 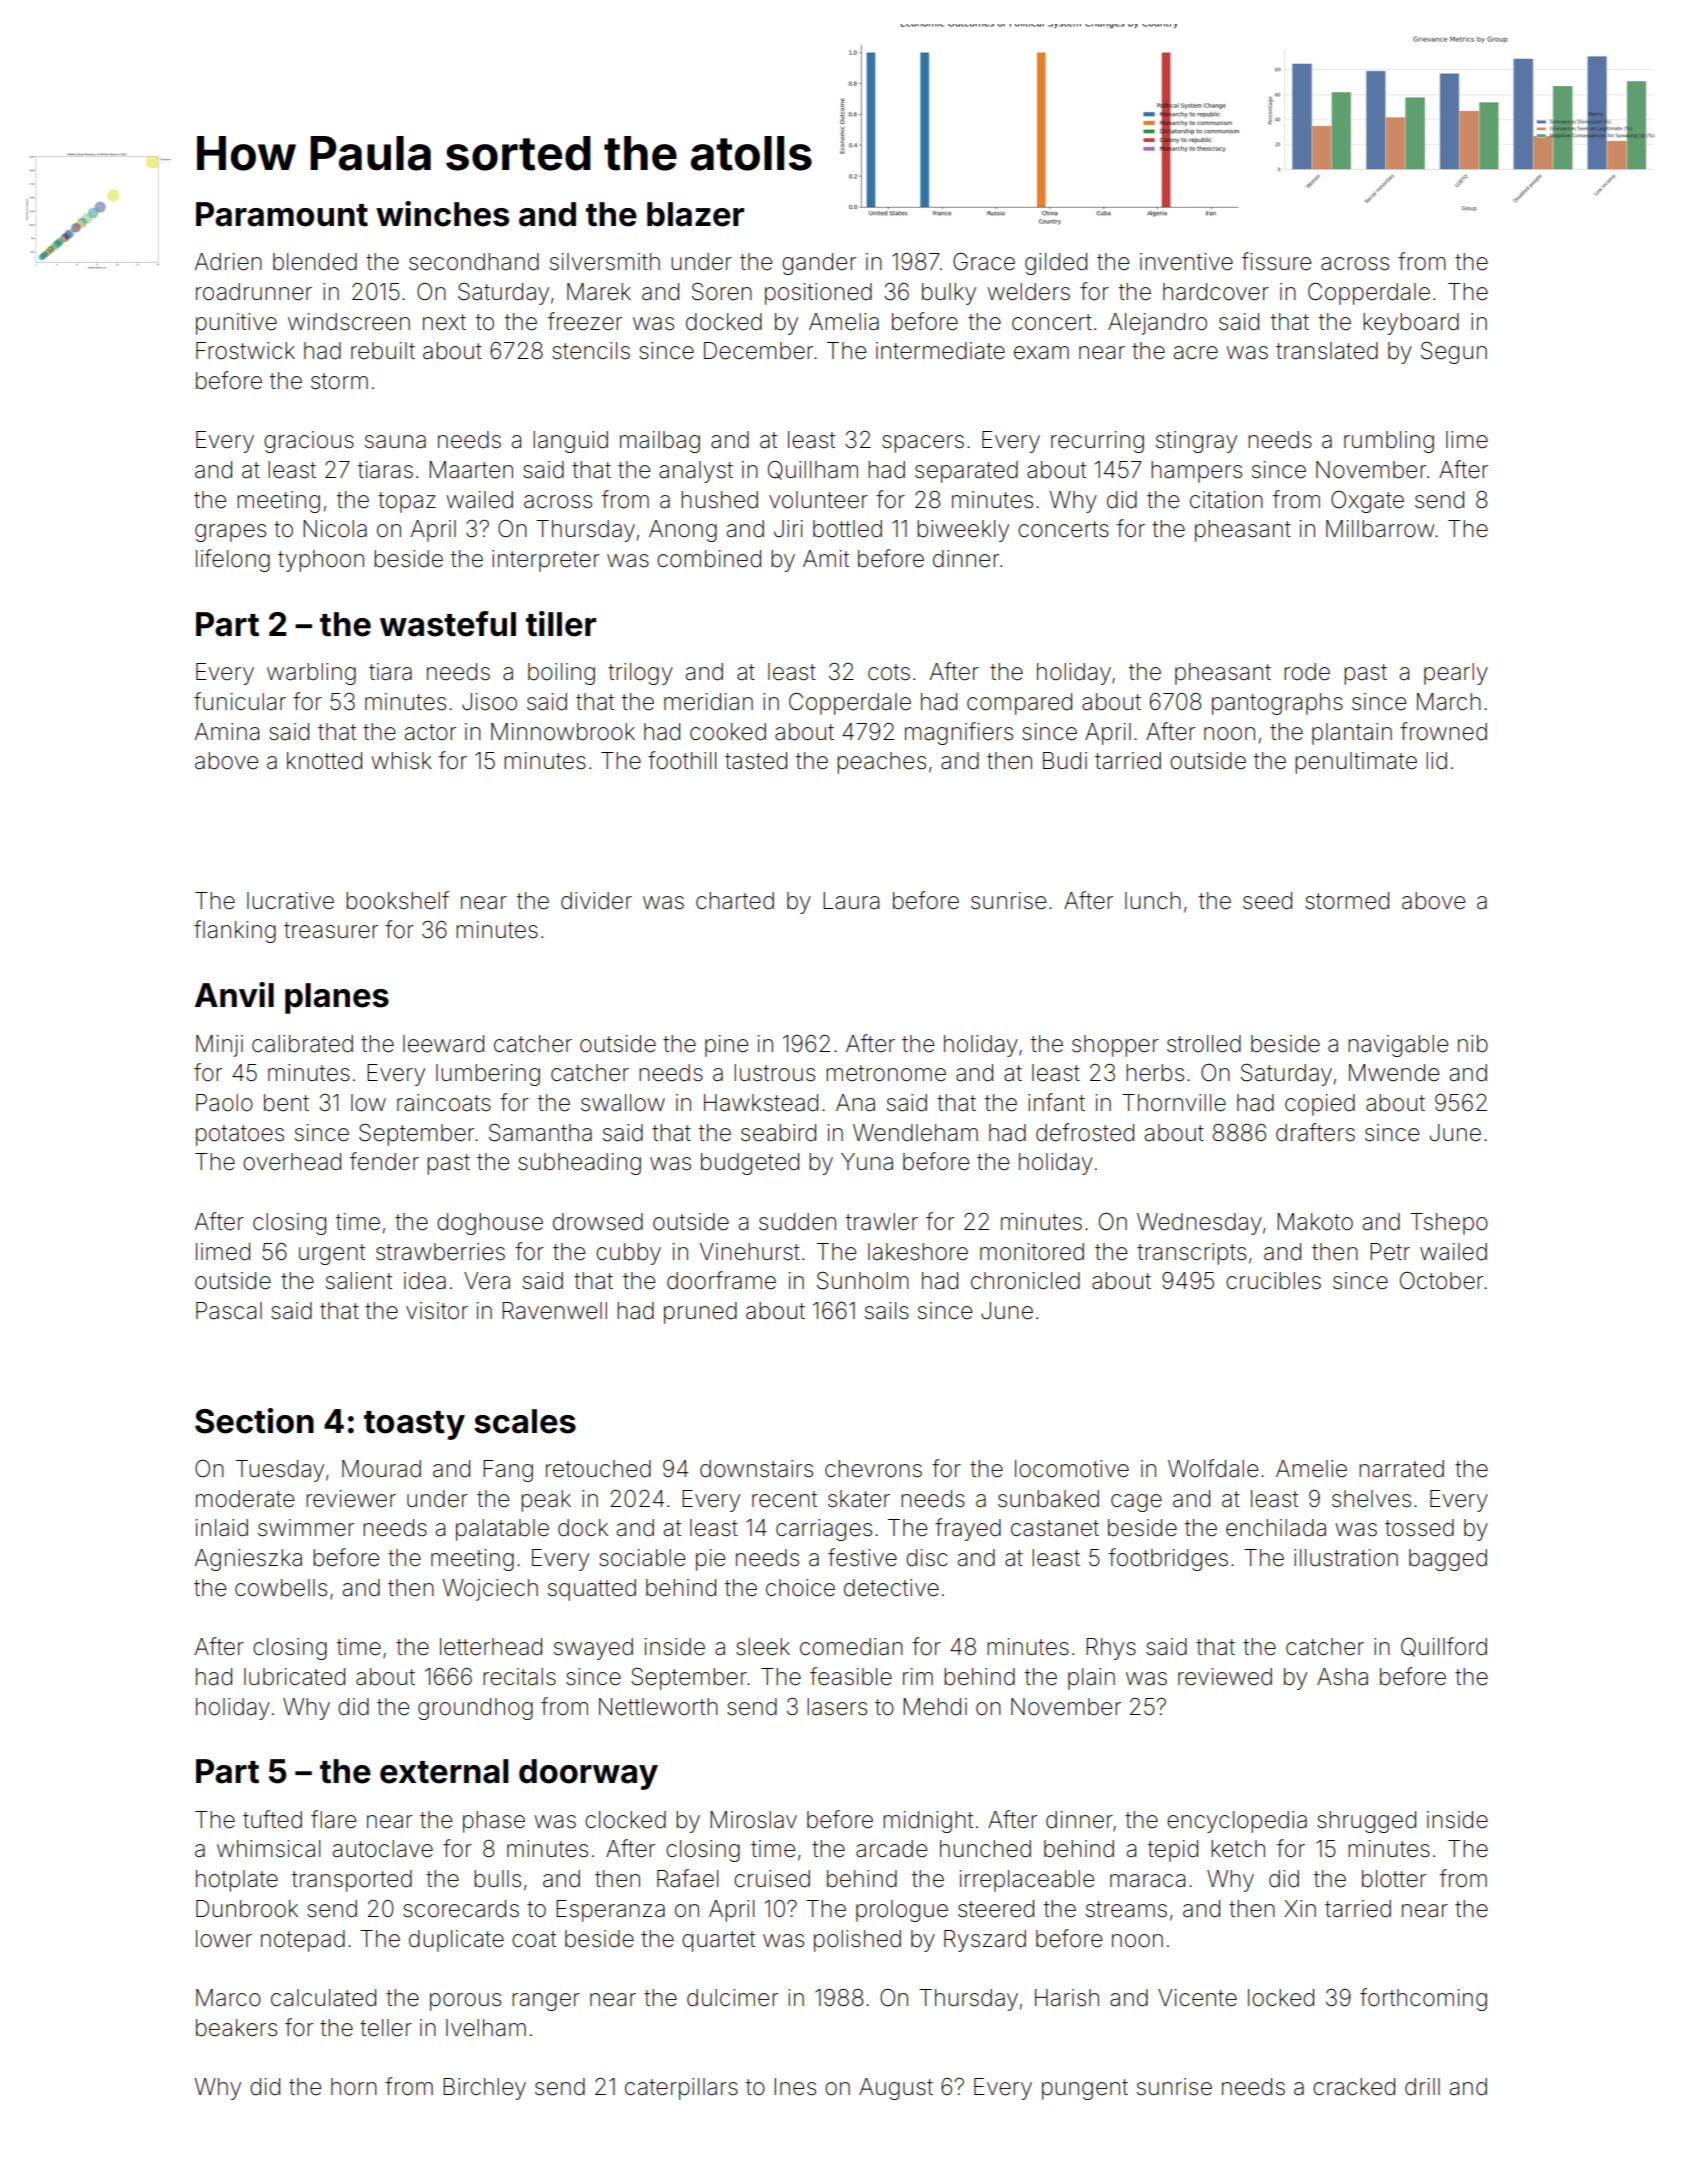 What do you see at coordinates (695, 214) in the page?
I see `blazer` at bounding box center [695, 214].
